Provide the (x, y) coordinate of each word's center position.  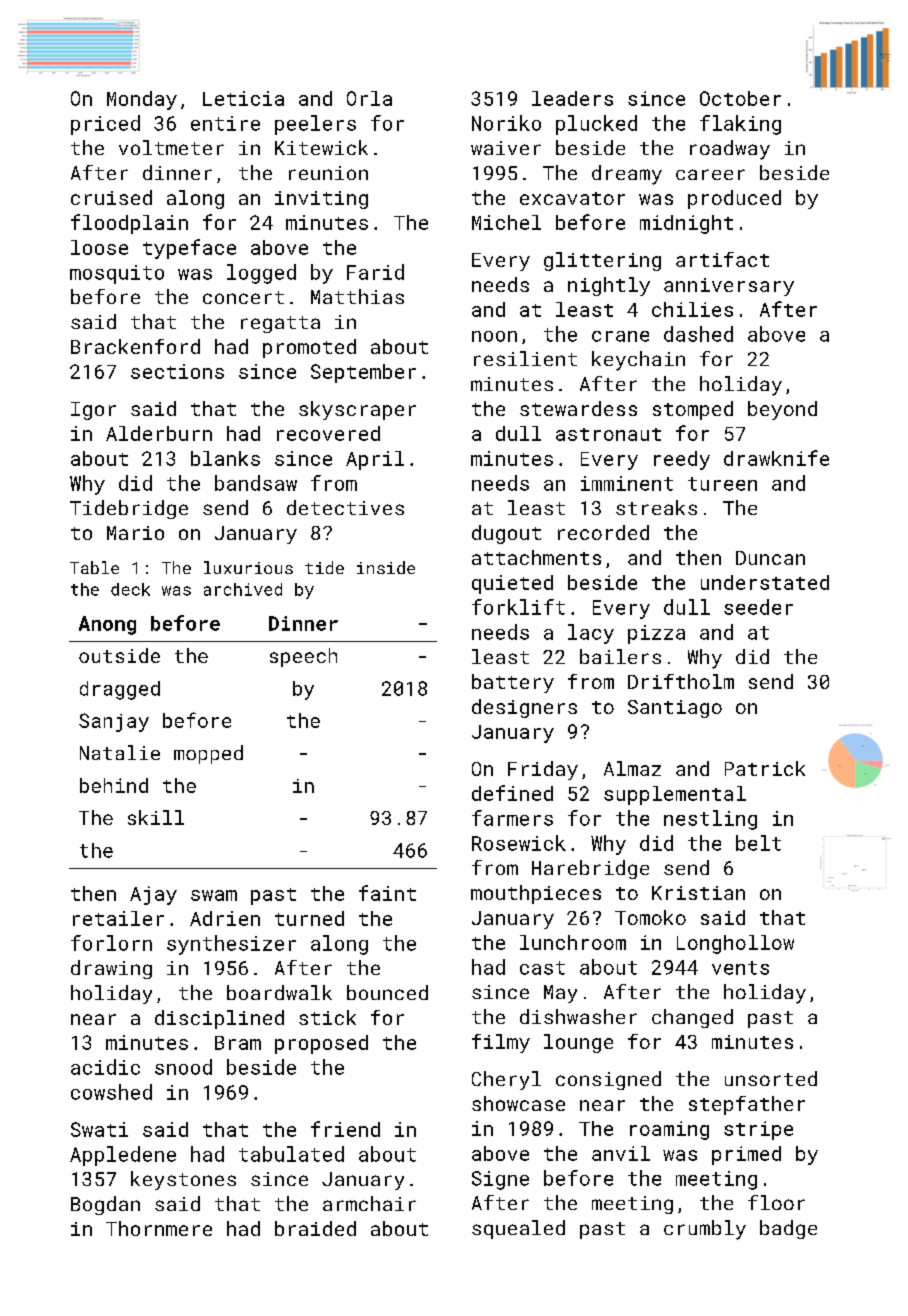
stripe (758, 1130)
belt (758, 843)
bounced (387, 992)
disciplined (219, 1019)
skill (156, 817)
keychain (638, 361)
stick (327, 1017)
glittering (602, 261)
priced (105, 125)
